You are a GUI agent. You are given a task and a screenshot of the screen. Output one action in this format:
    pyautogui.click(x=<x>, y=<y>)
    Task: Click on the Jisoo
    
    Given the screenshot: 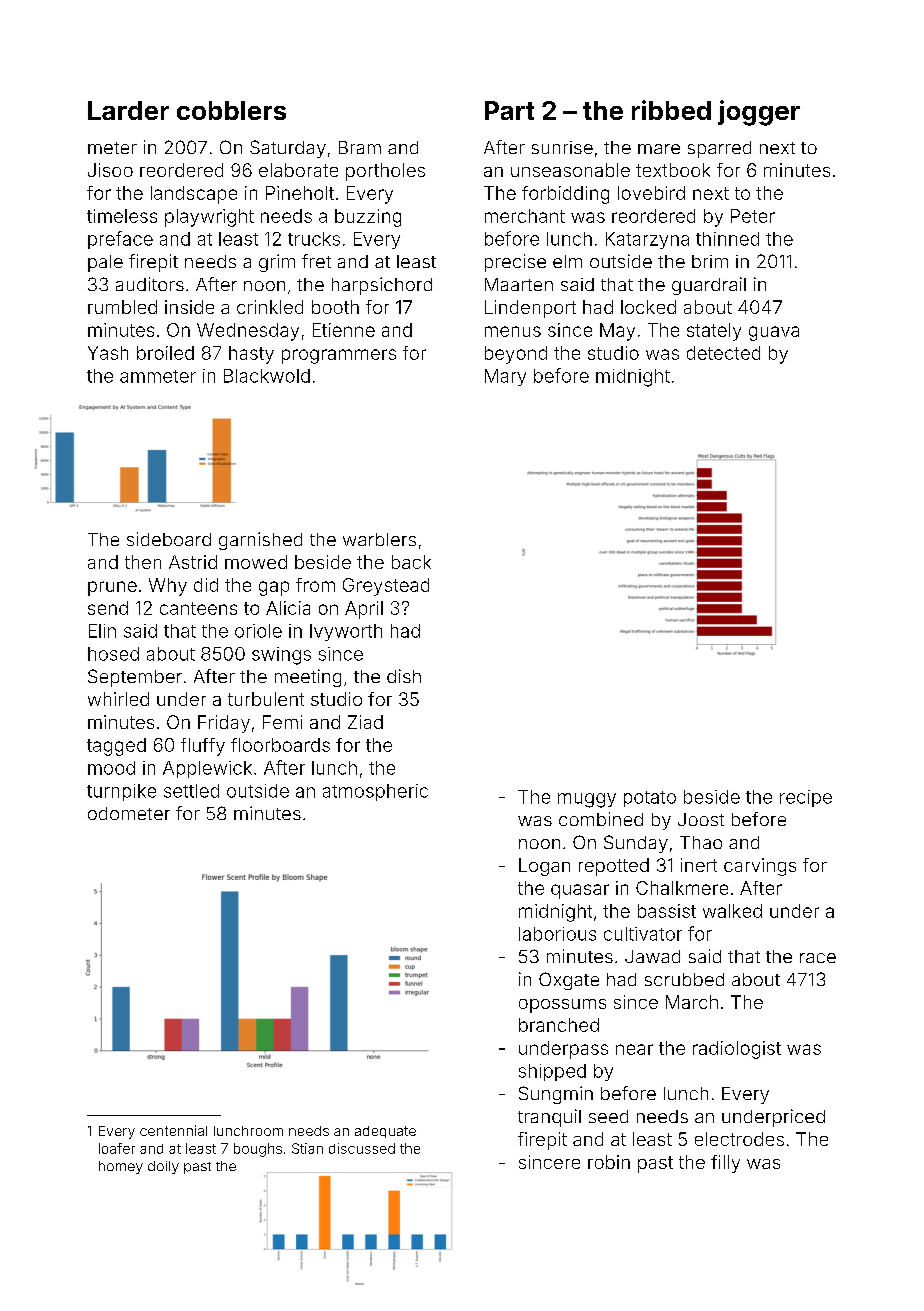 What is the action you would take?
    pyautogui.click(x=110, y=170)
